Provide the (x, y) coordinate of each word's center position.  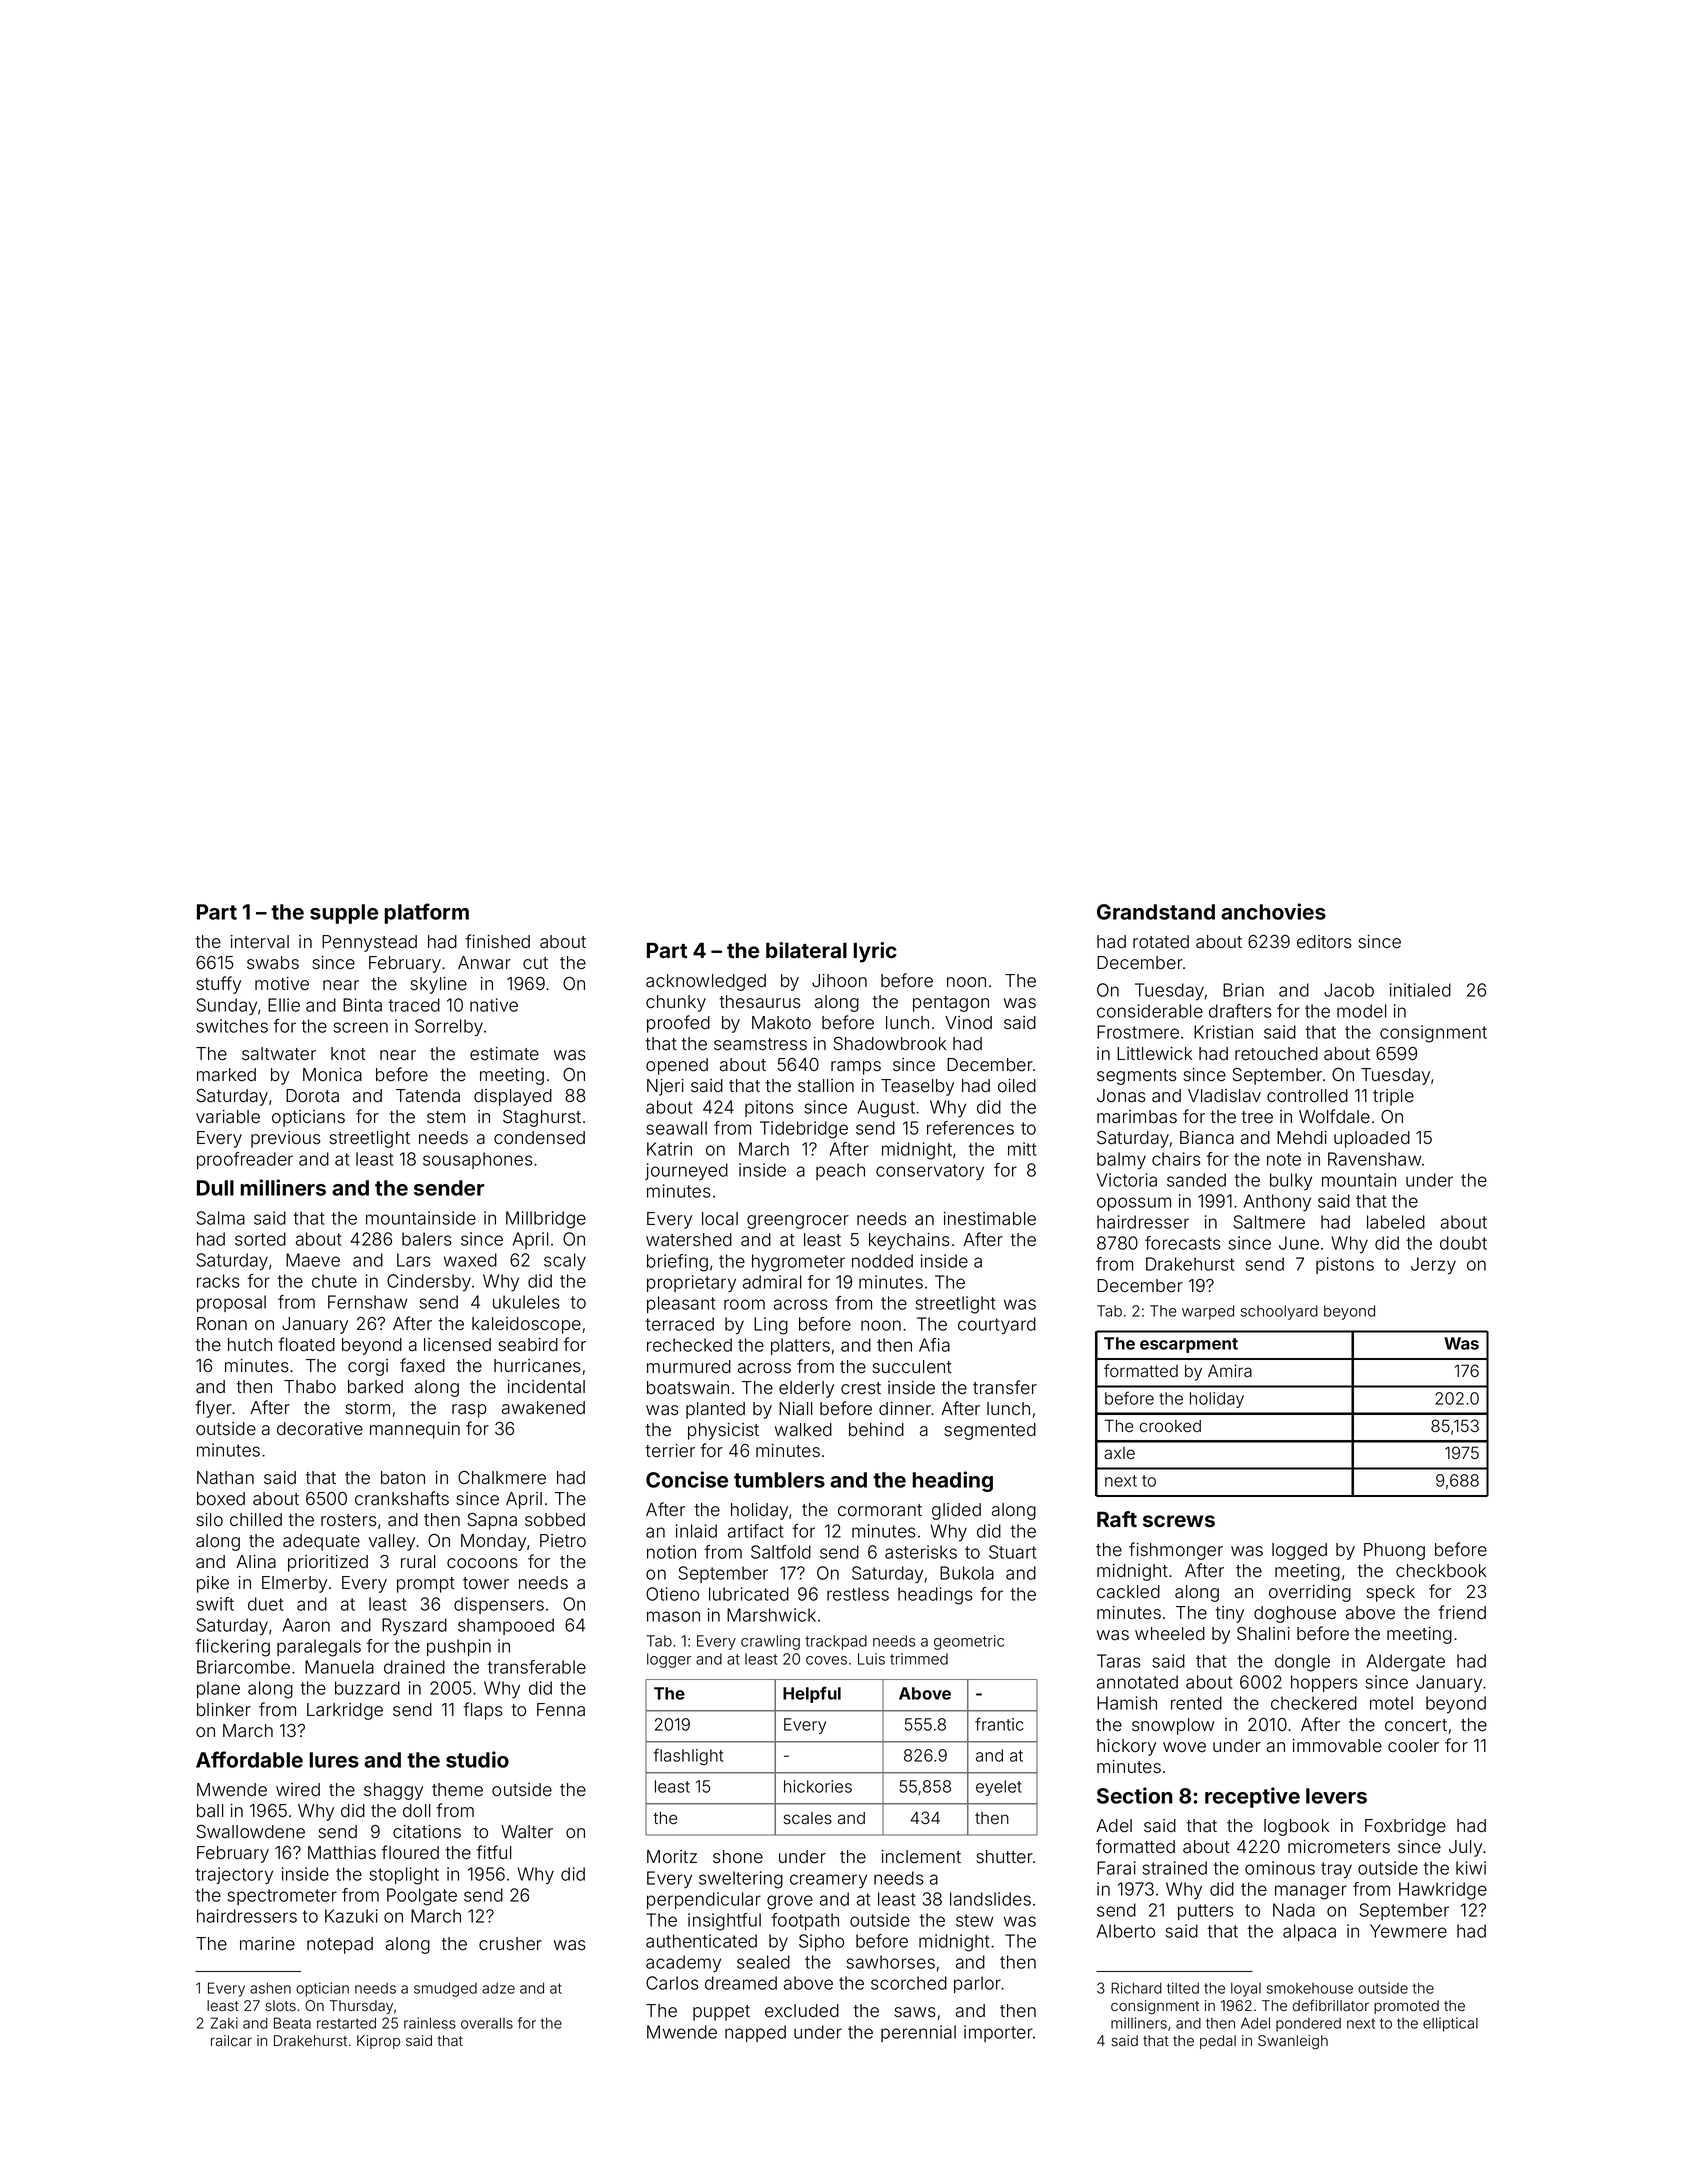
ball (210, 1811)
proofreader (245, 1160)
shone (738, 1857)
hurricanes (537, 1366)
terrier (670, 1451)
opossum (1134, 1204)
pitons (769, 1108)
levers (1336, 1796)
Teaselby (917, 1087)
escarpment (1189, 1345)
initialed (1420, 990)
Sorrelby (449, 1028)
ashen (270, 1988)
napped (755, 2033)
